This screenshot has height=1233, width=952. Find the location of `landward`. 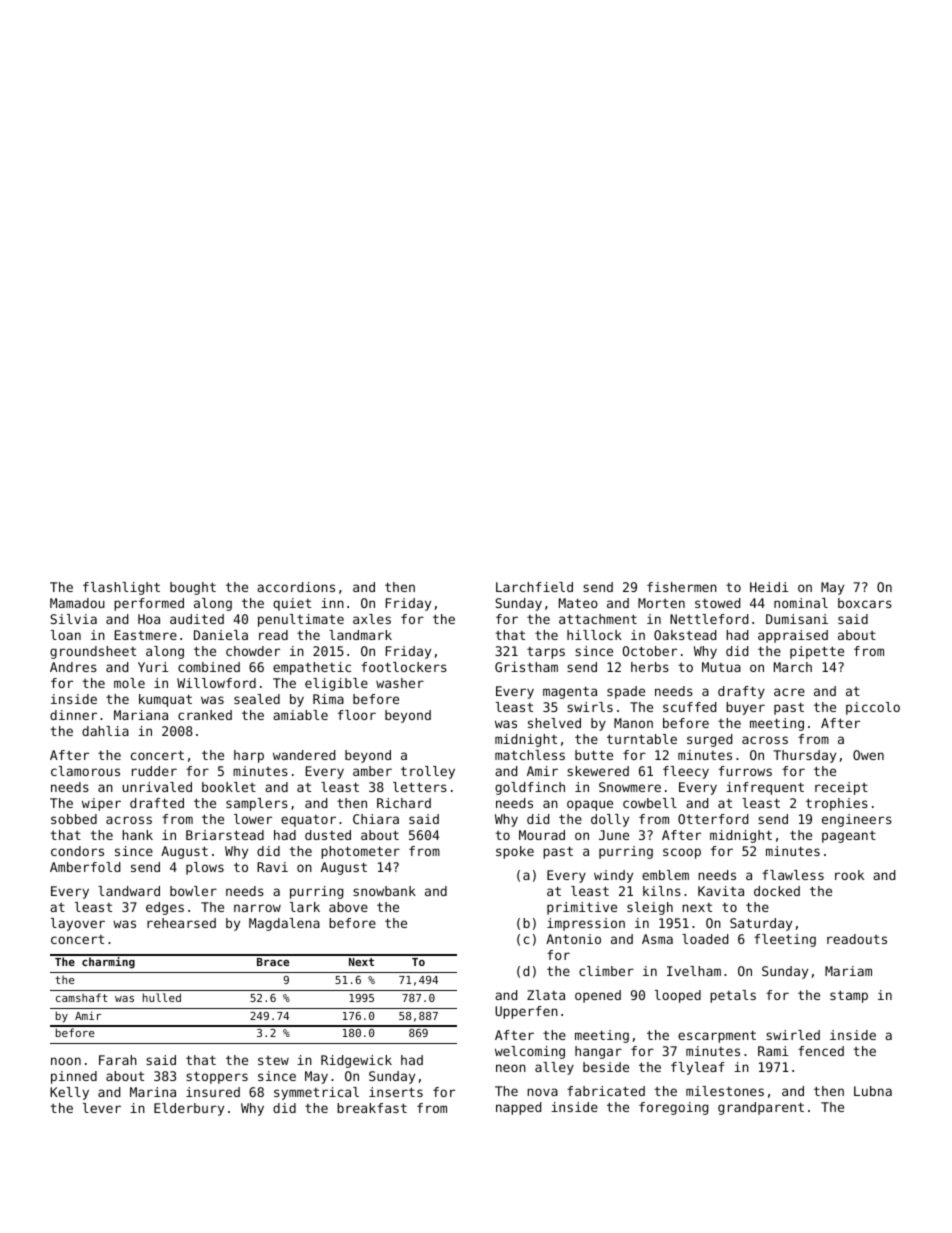

landward is located at coordinates (129, 891).
